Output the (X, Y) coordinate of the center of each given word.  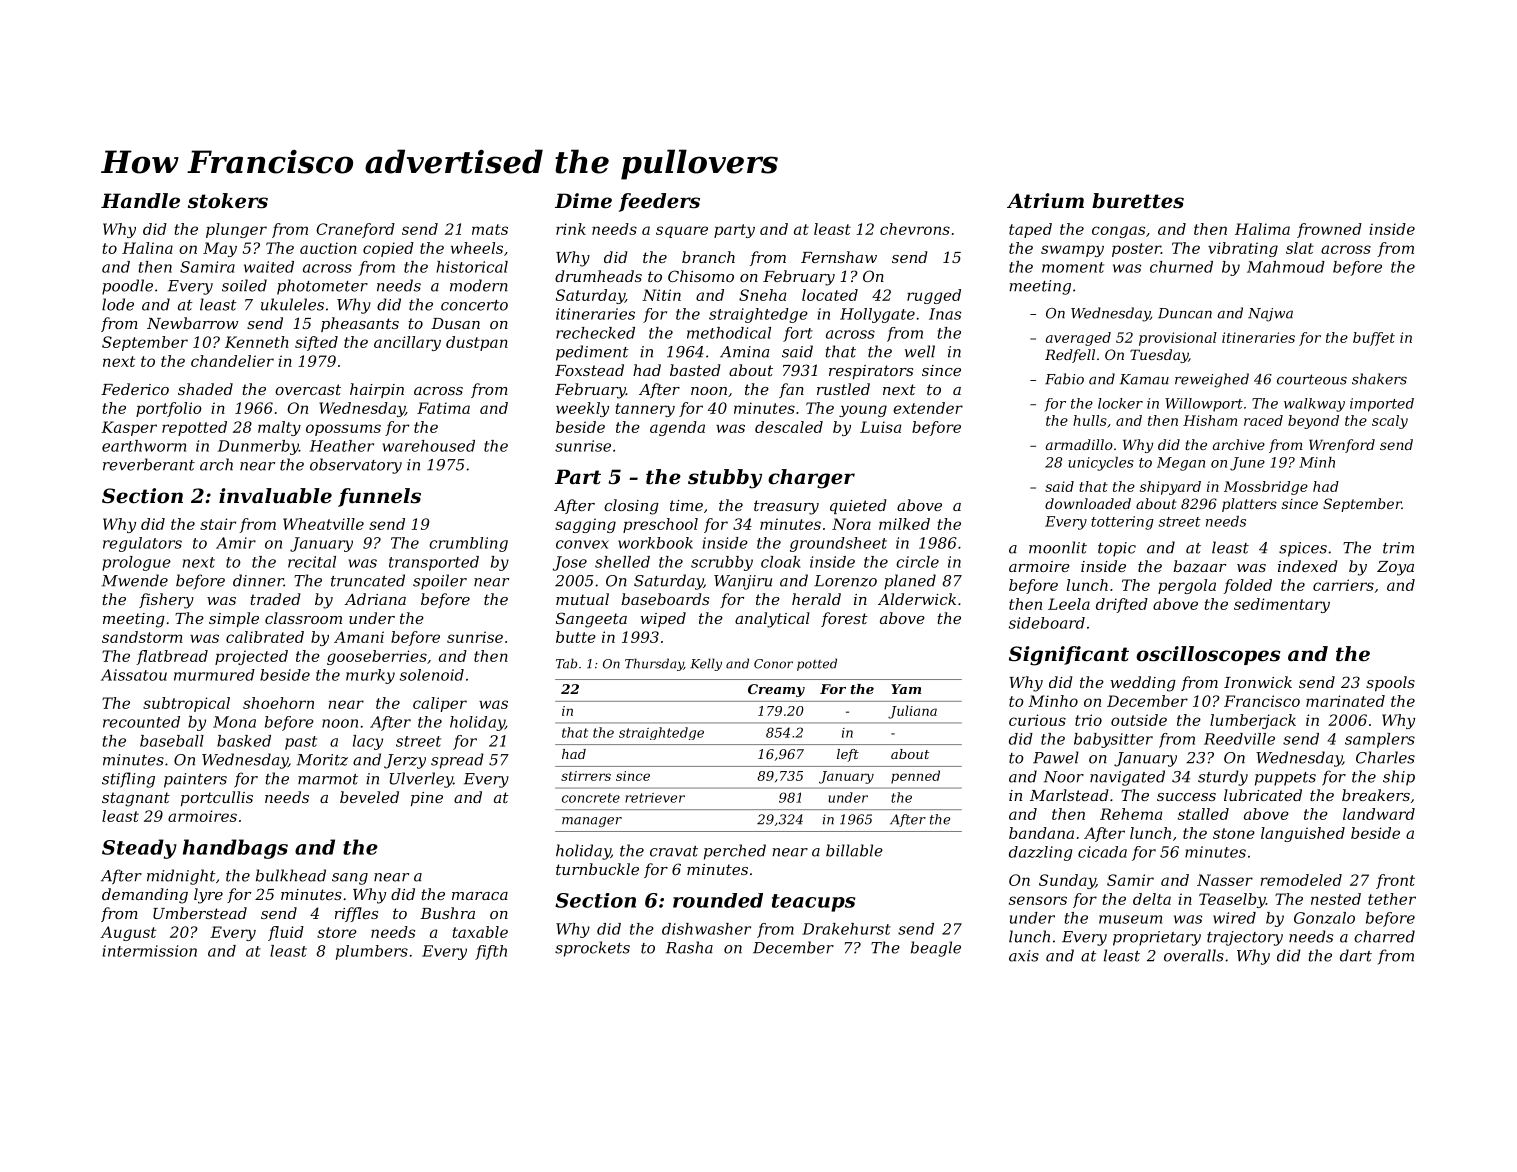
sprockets (592, 949)
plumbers (372, 952)
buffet (1374, 339)
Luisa (880, 427)
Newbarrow (192, 323)
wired (1234, 918)
